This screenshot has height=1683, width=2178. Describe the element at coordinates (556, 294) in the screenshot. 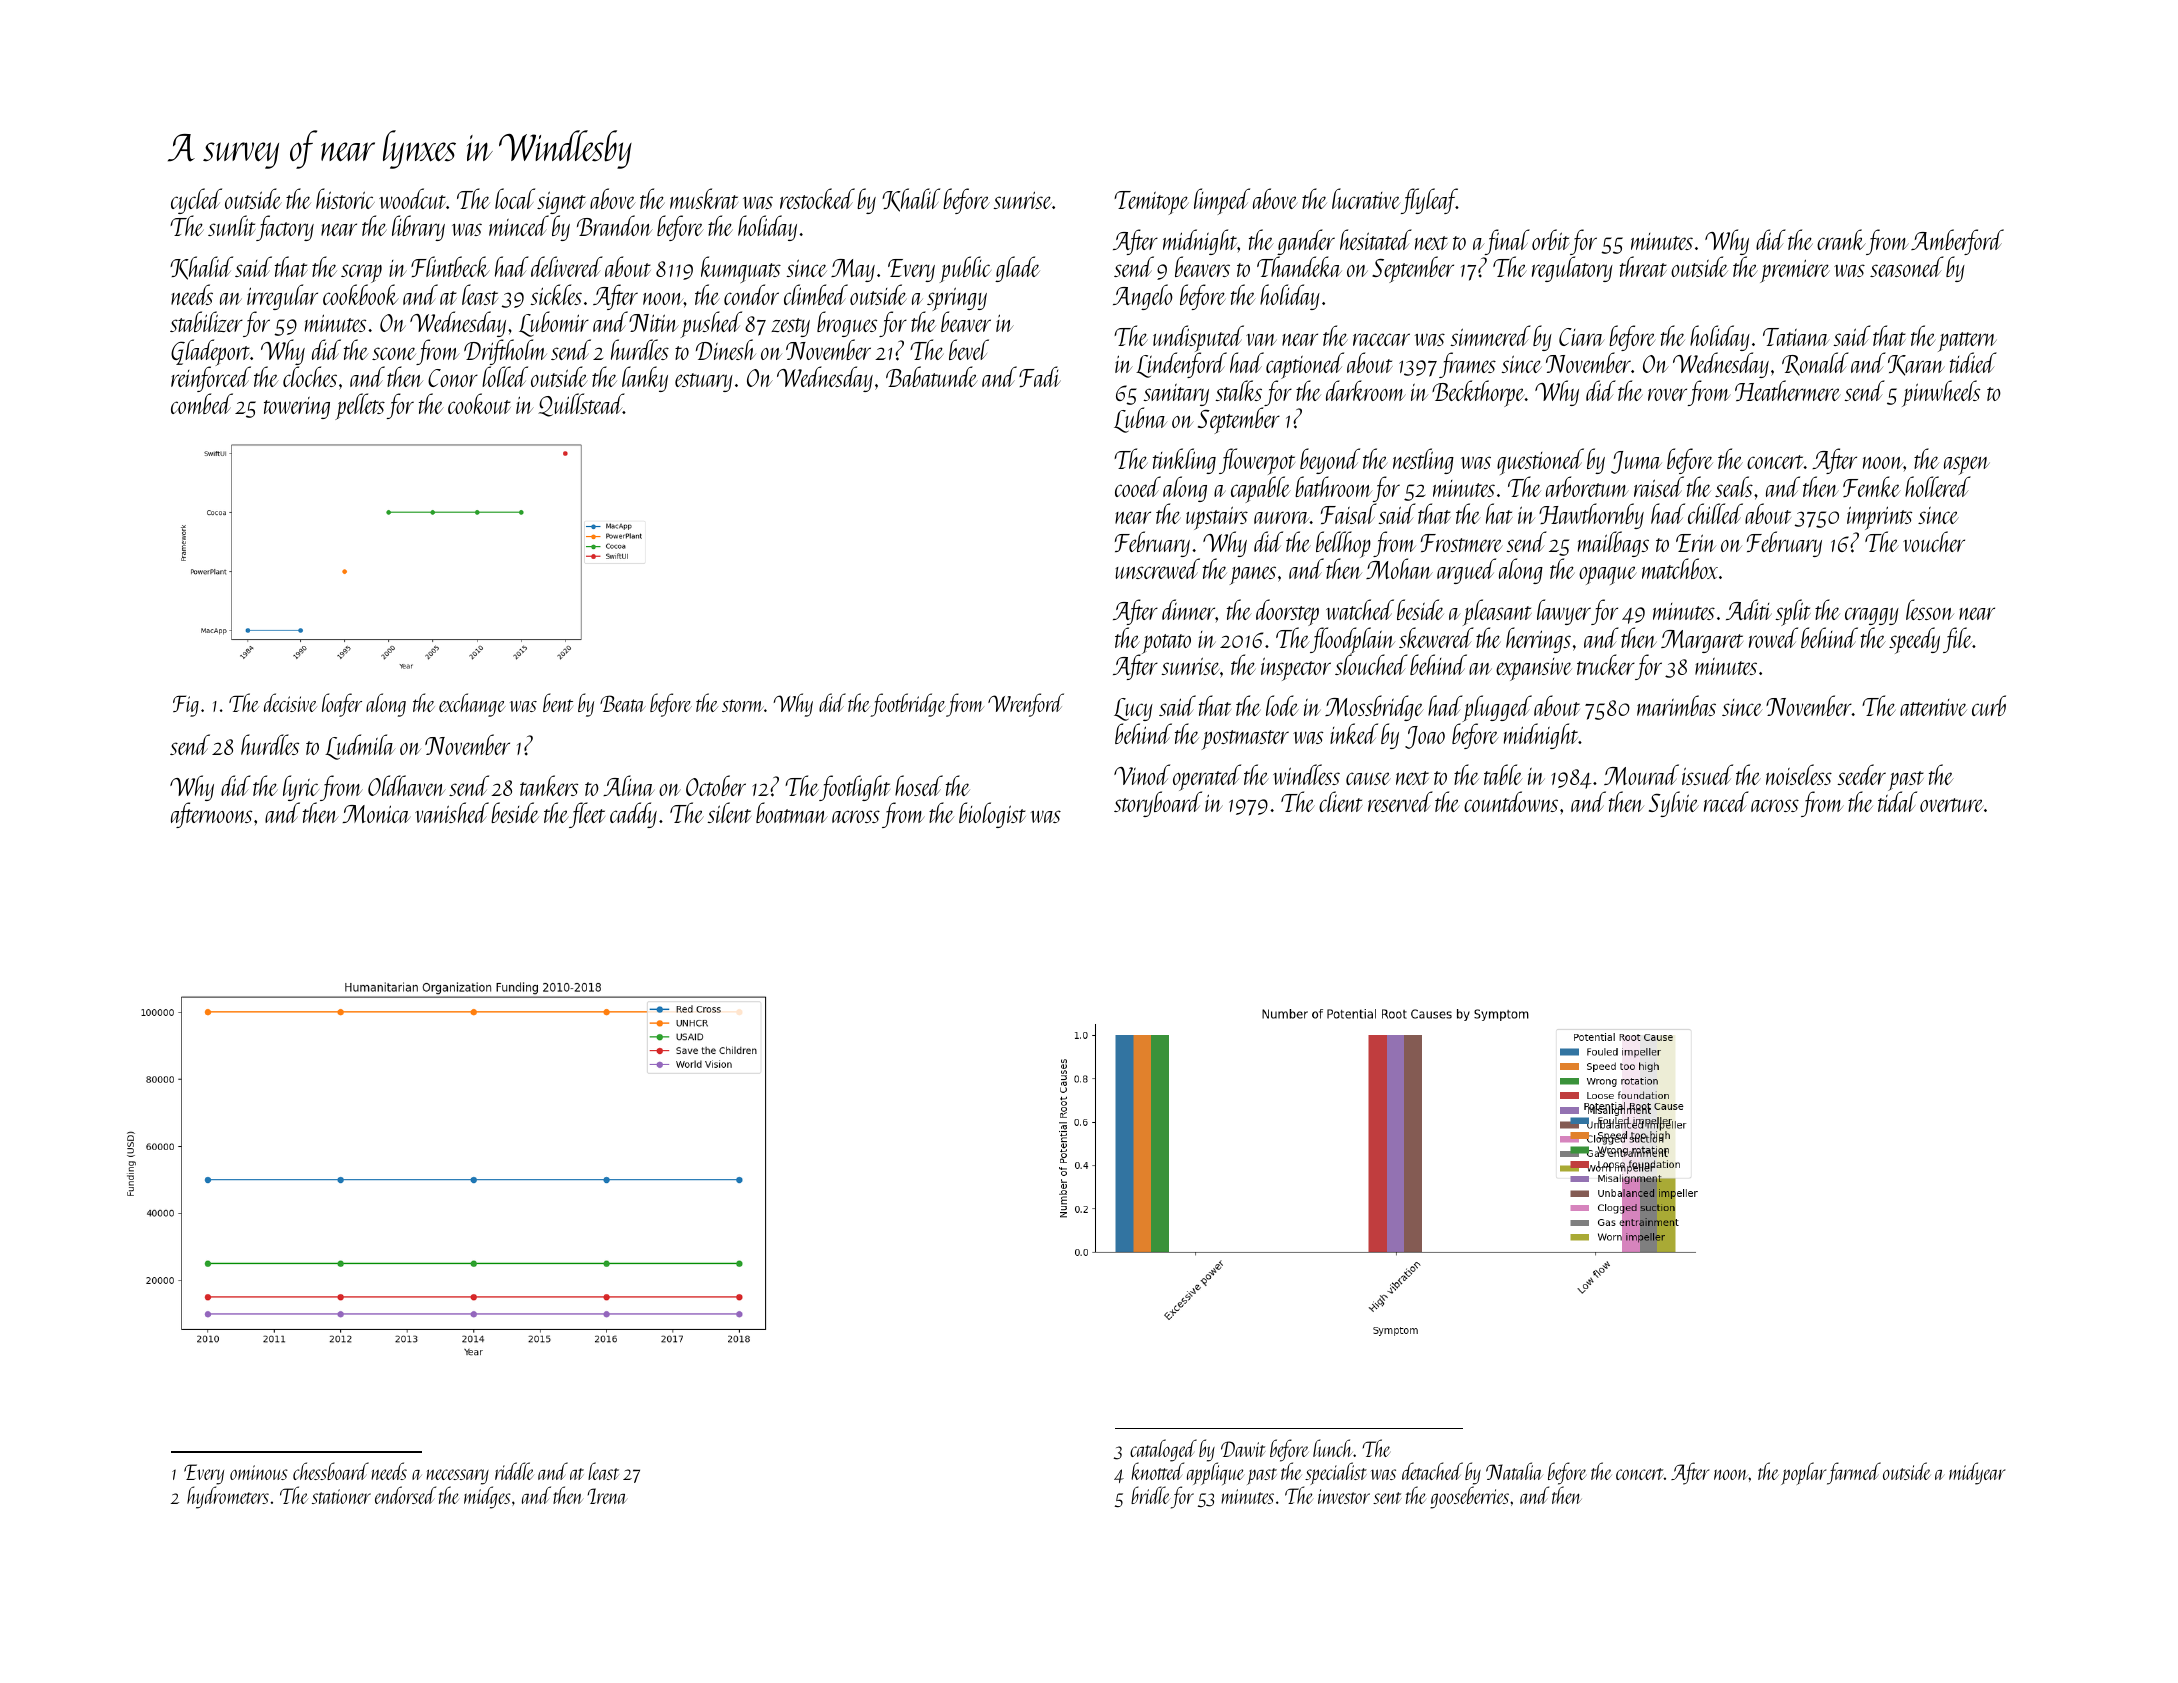

I see `sickles` at that location.
